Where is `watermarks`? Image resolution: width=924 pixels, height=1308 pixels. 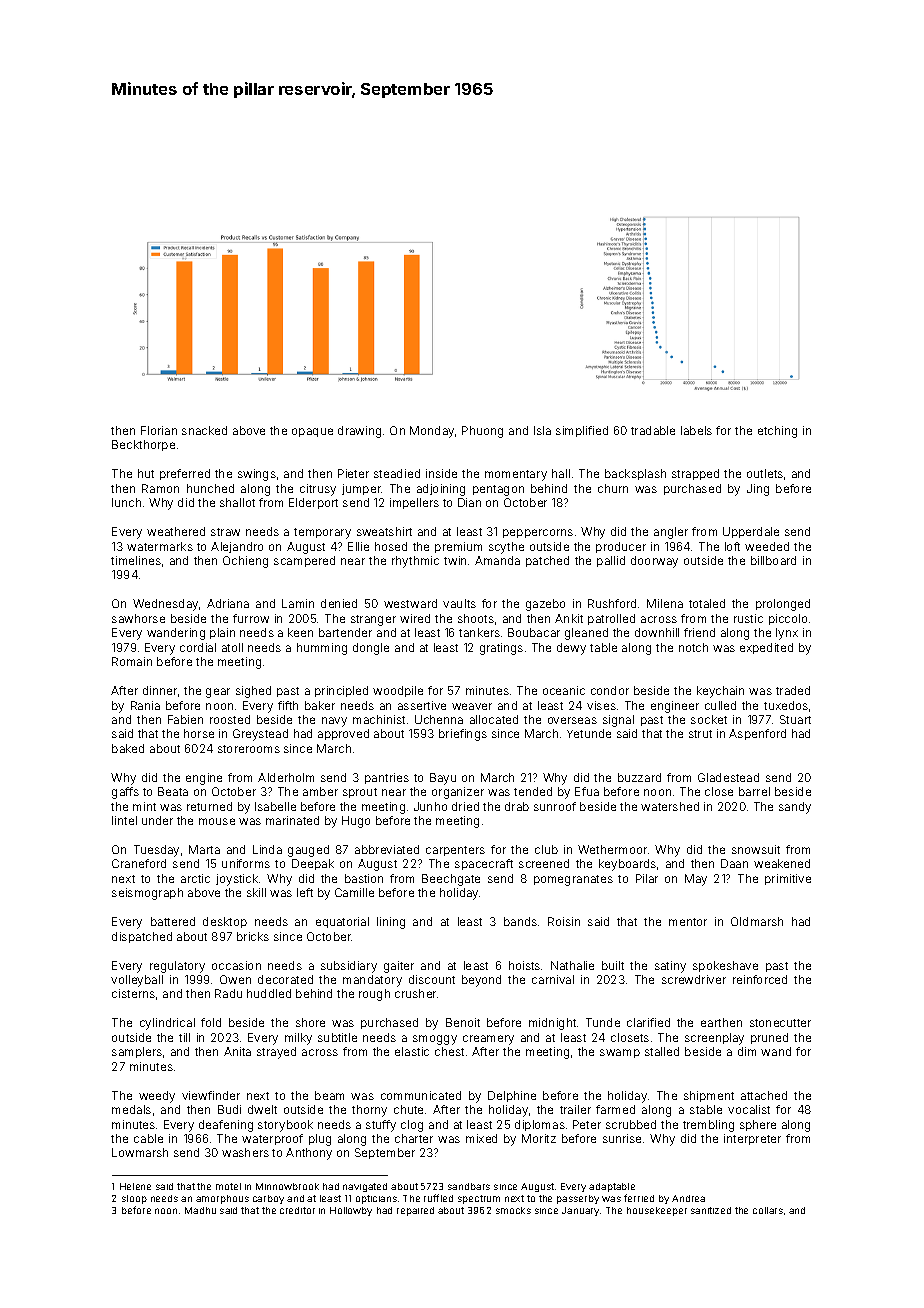
watermarks is located at coordinates (160, 546).
